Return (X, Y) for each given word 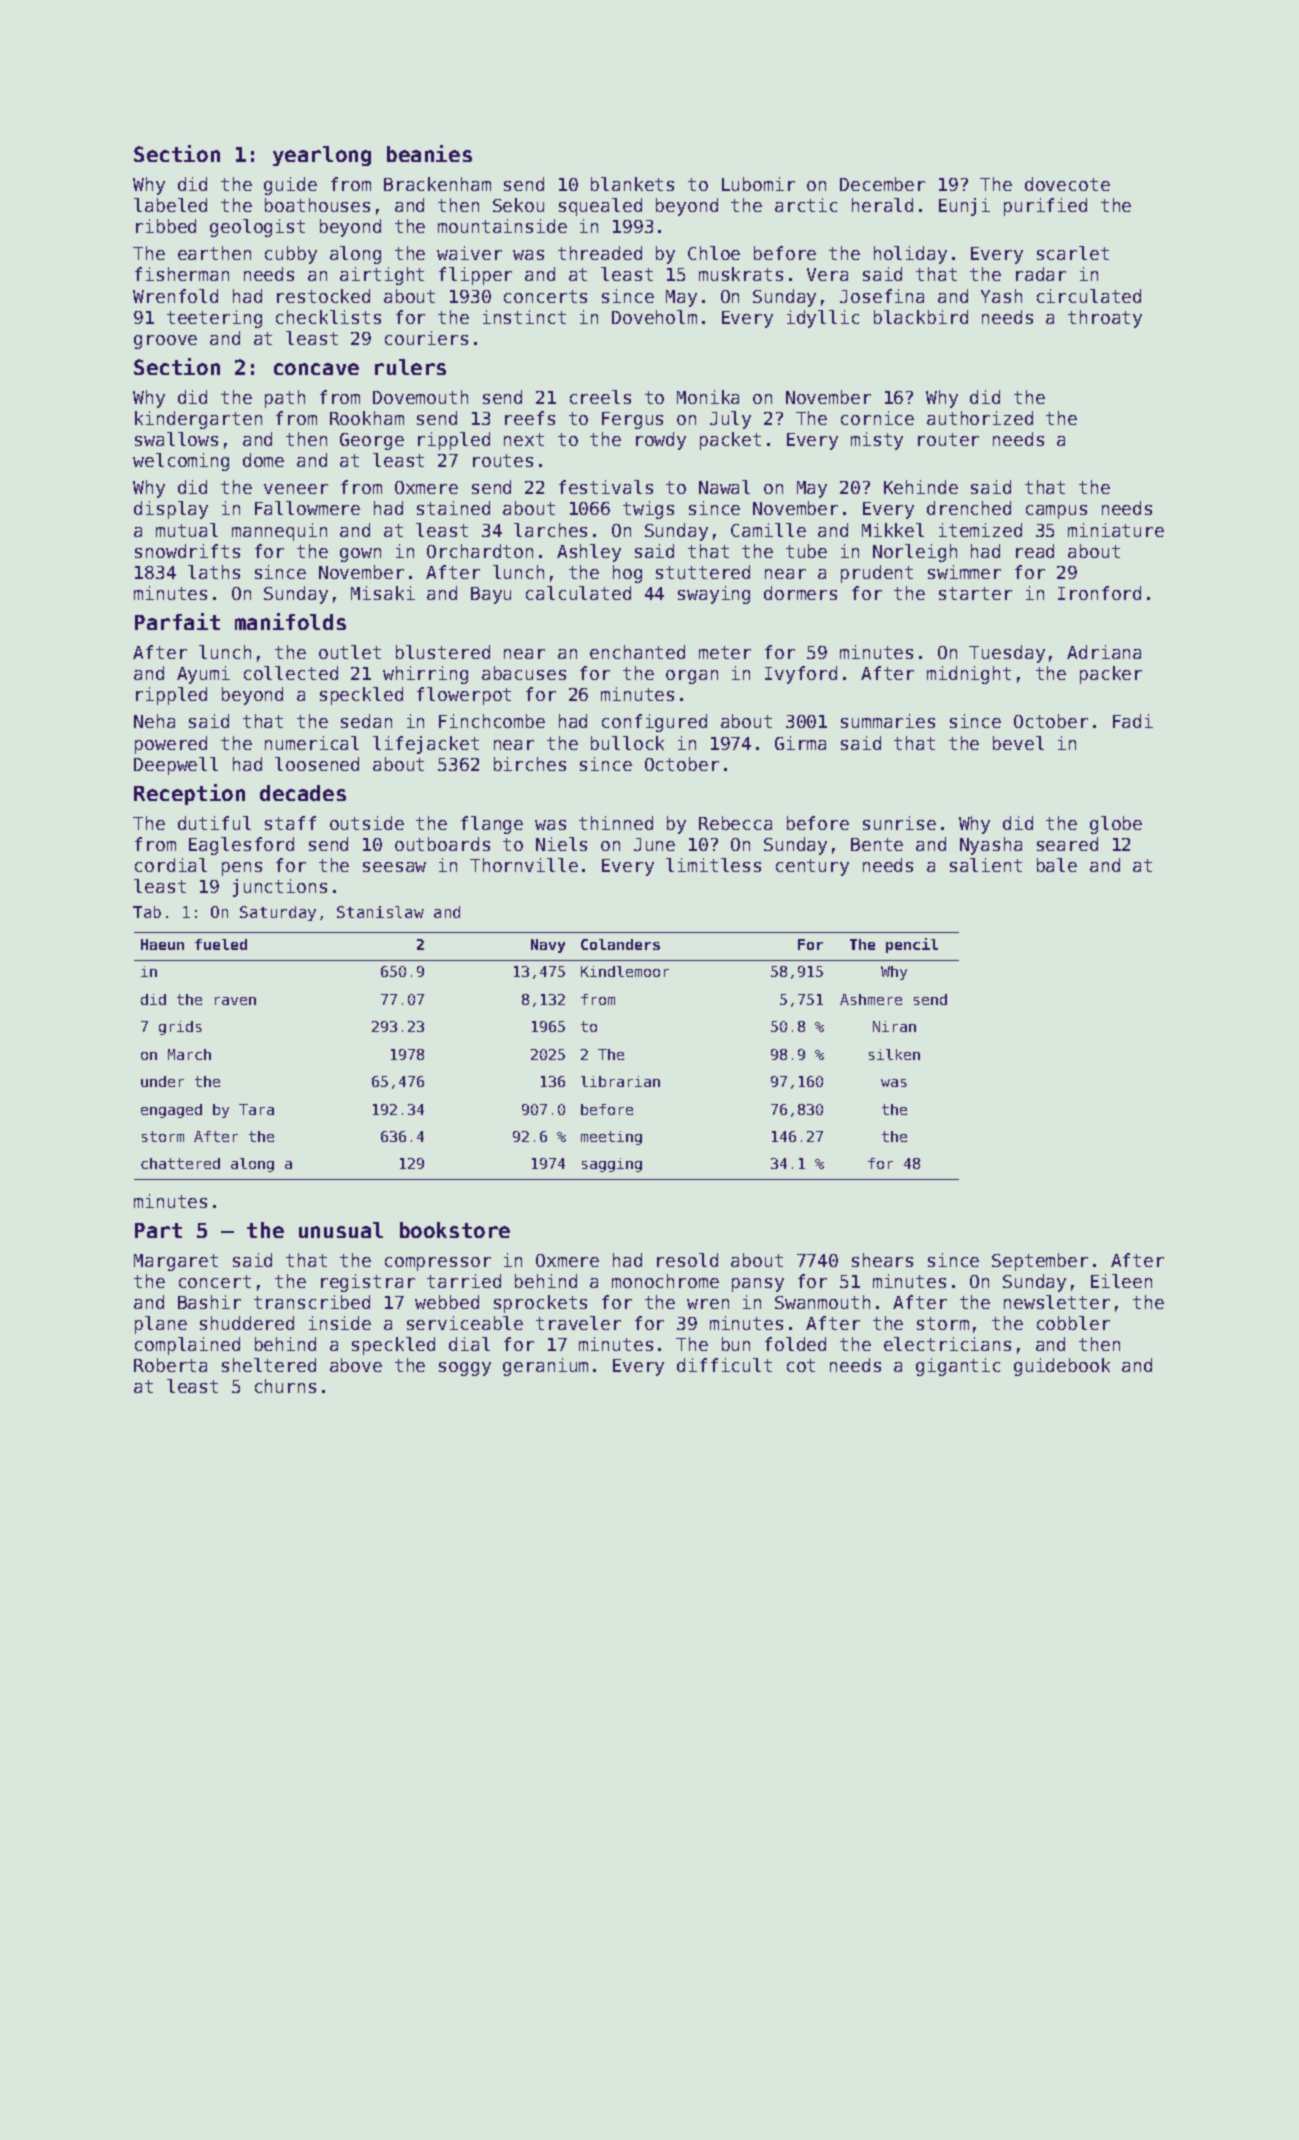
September (1040, 1262)
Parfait (177, 621)
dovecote (1067, 184)
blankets (632, 184)
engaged (171, 1111)
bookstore (455, 1230)
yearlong (322, 156)
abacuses (524, 673)
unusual (341, 1230)
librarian (620, 1081)
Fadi (1133, 721)
